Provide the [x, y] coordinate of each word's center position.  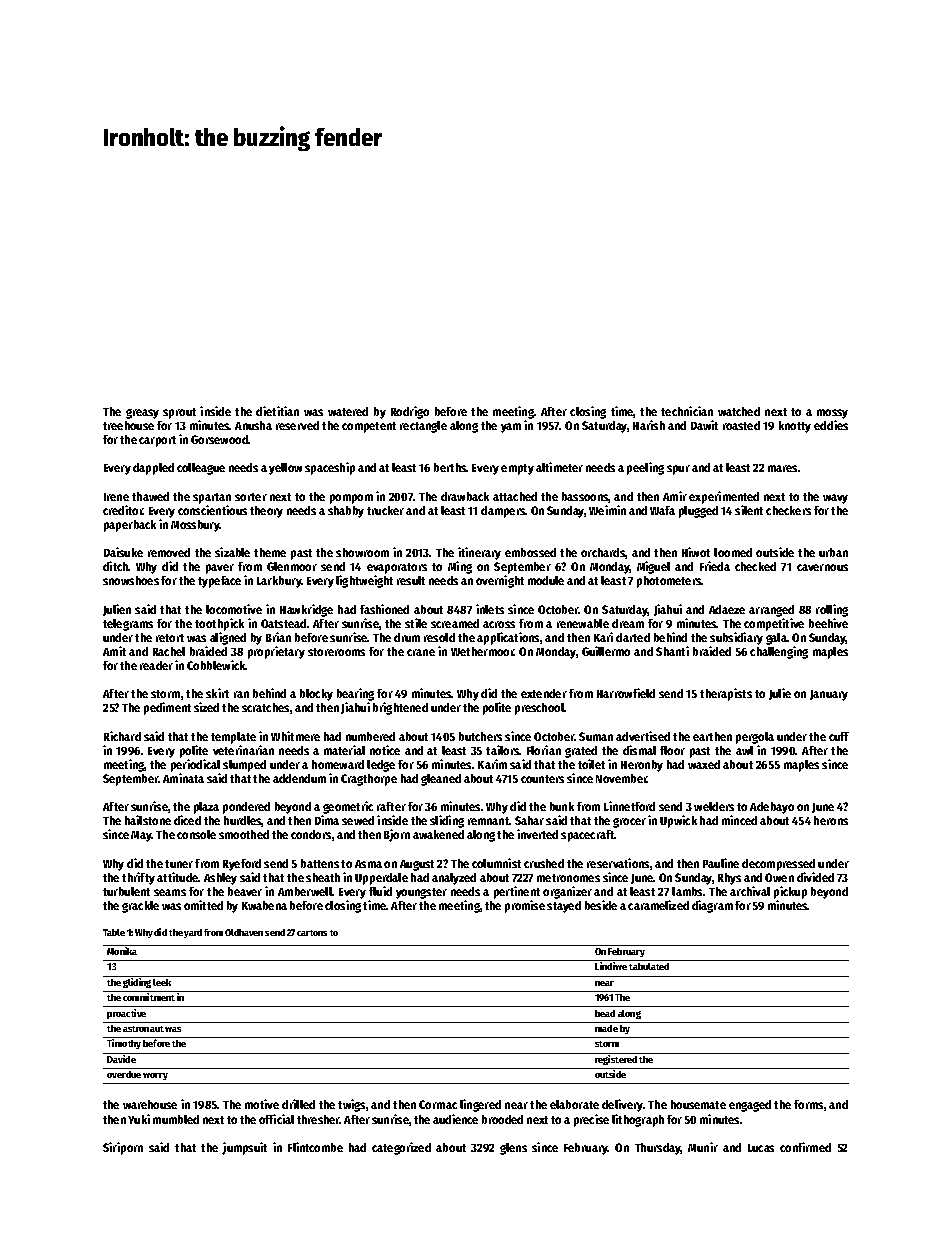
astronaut [143, 1029]
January [829, 695]
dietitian [277, 411]
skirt [217, 693]
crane [421, 652]
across [499, 624]
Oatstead [283, 623]
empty [517, 469]
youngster [421, 893]
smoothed [244, 834]
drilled [298, 1104]
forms [808, 1104]
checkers [788, 510]
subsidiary [736, 638]
